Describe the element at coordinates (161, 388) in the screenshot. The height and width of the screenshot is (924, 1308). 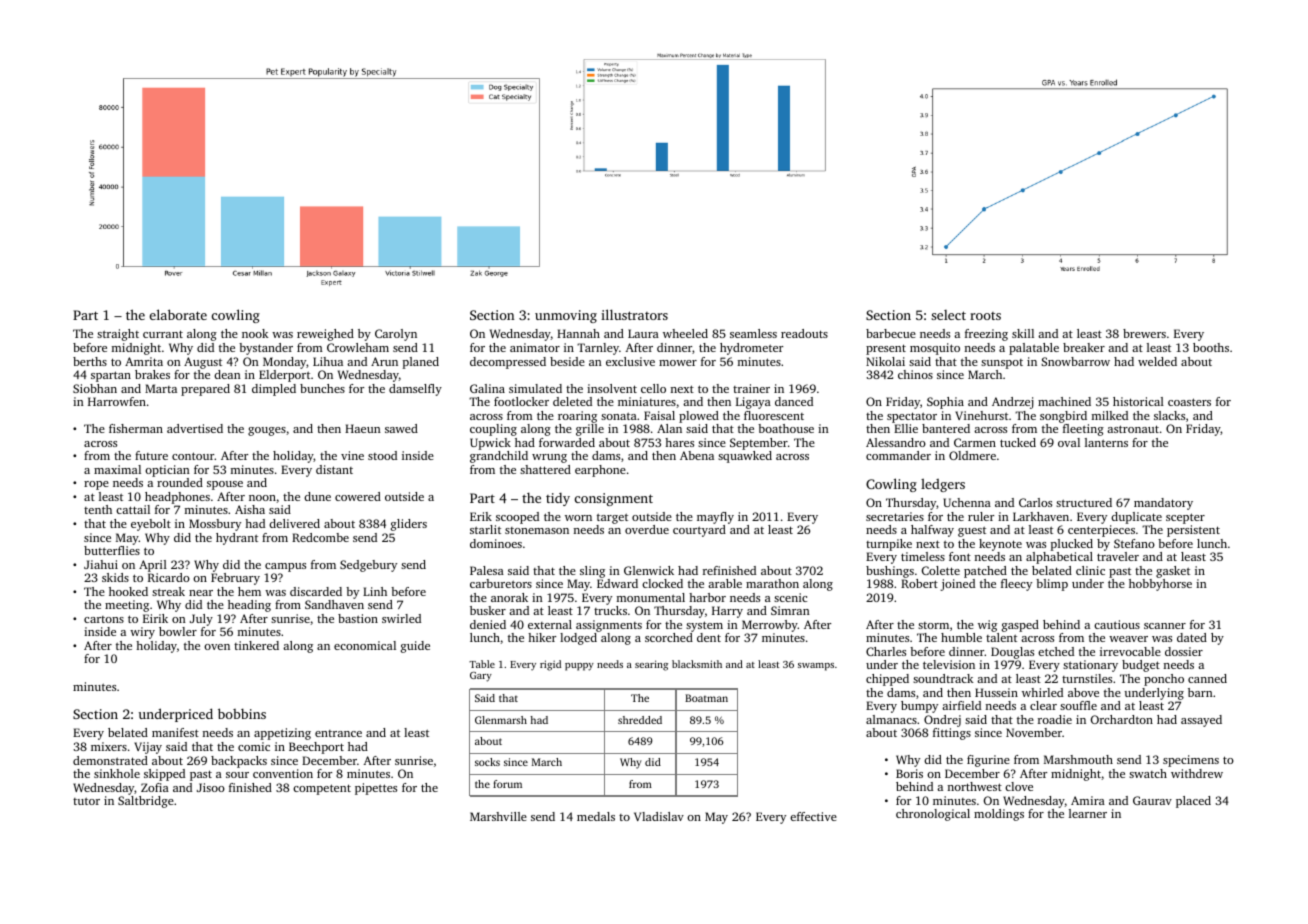
I see `Marta` at that location.
